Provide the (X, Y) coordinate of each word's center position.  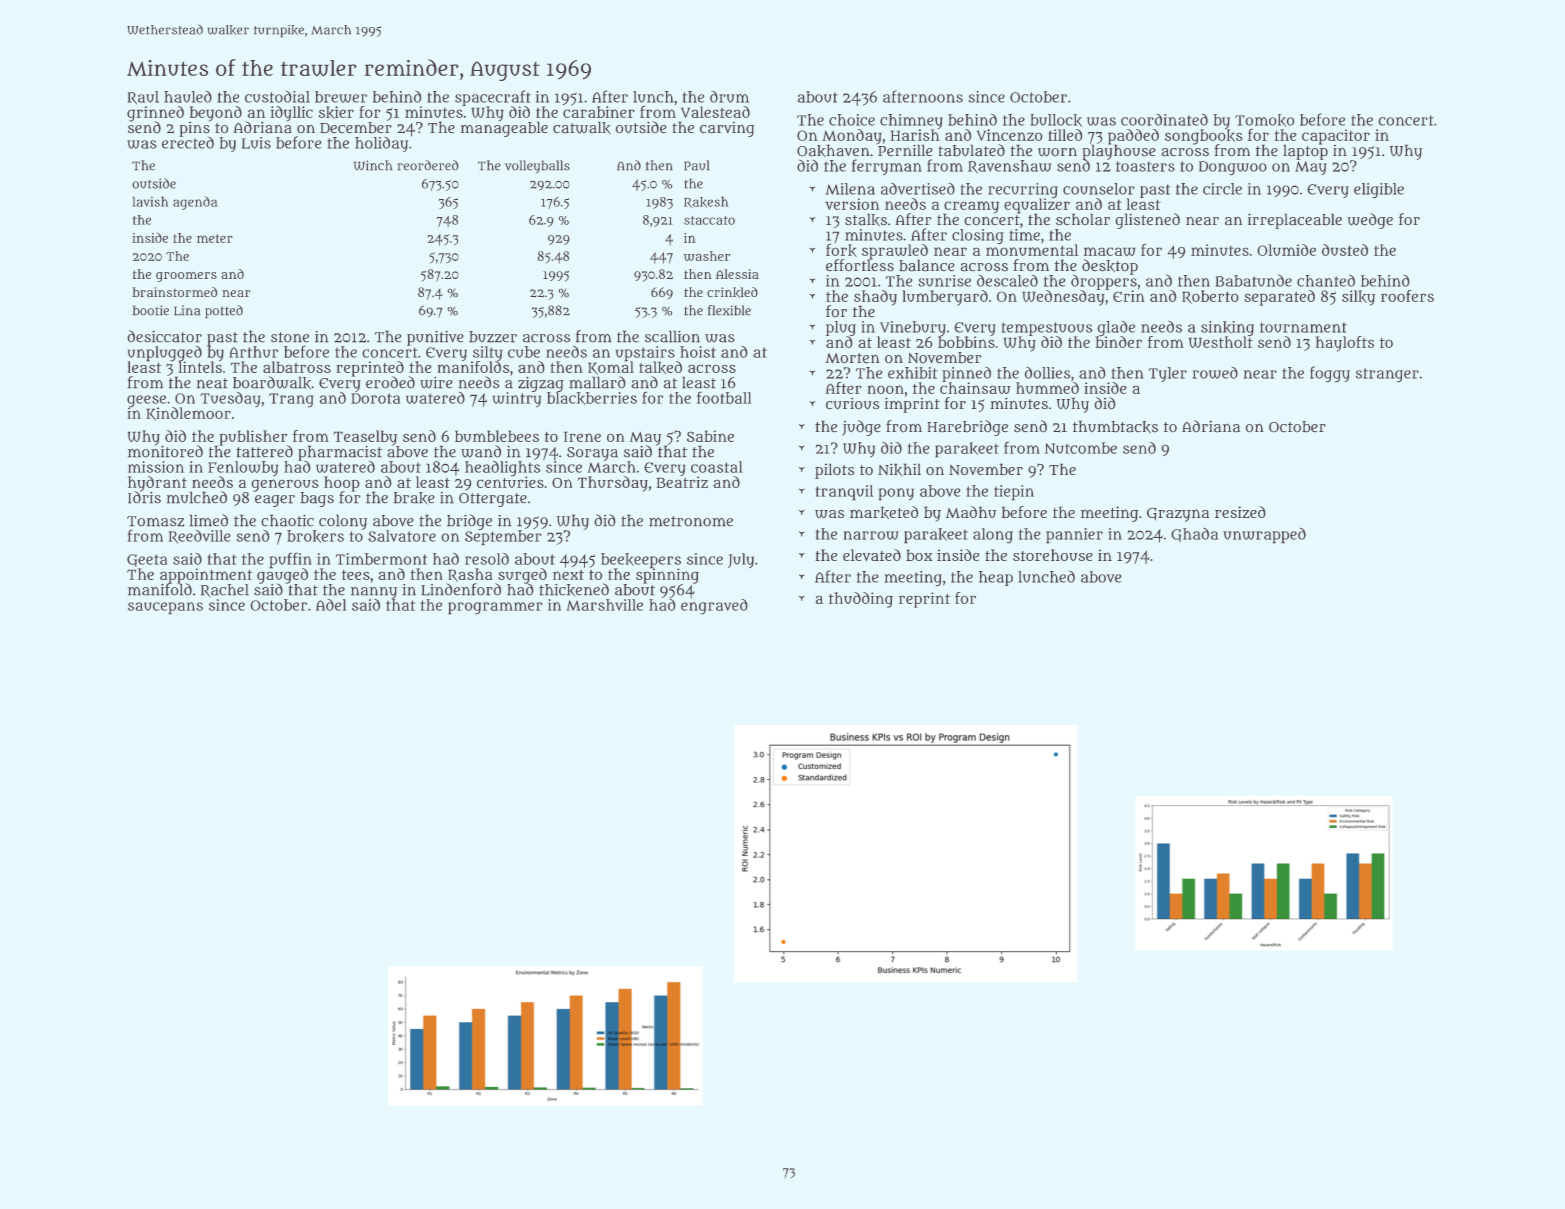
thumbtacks (1115, 427)
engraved (714, 606)
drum (729, 97)
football (724, 398)
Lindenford (461, 589)
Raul (143, 97)
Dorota (375, 398)
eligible (1379, 190)
